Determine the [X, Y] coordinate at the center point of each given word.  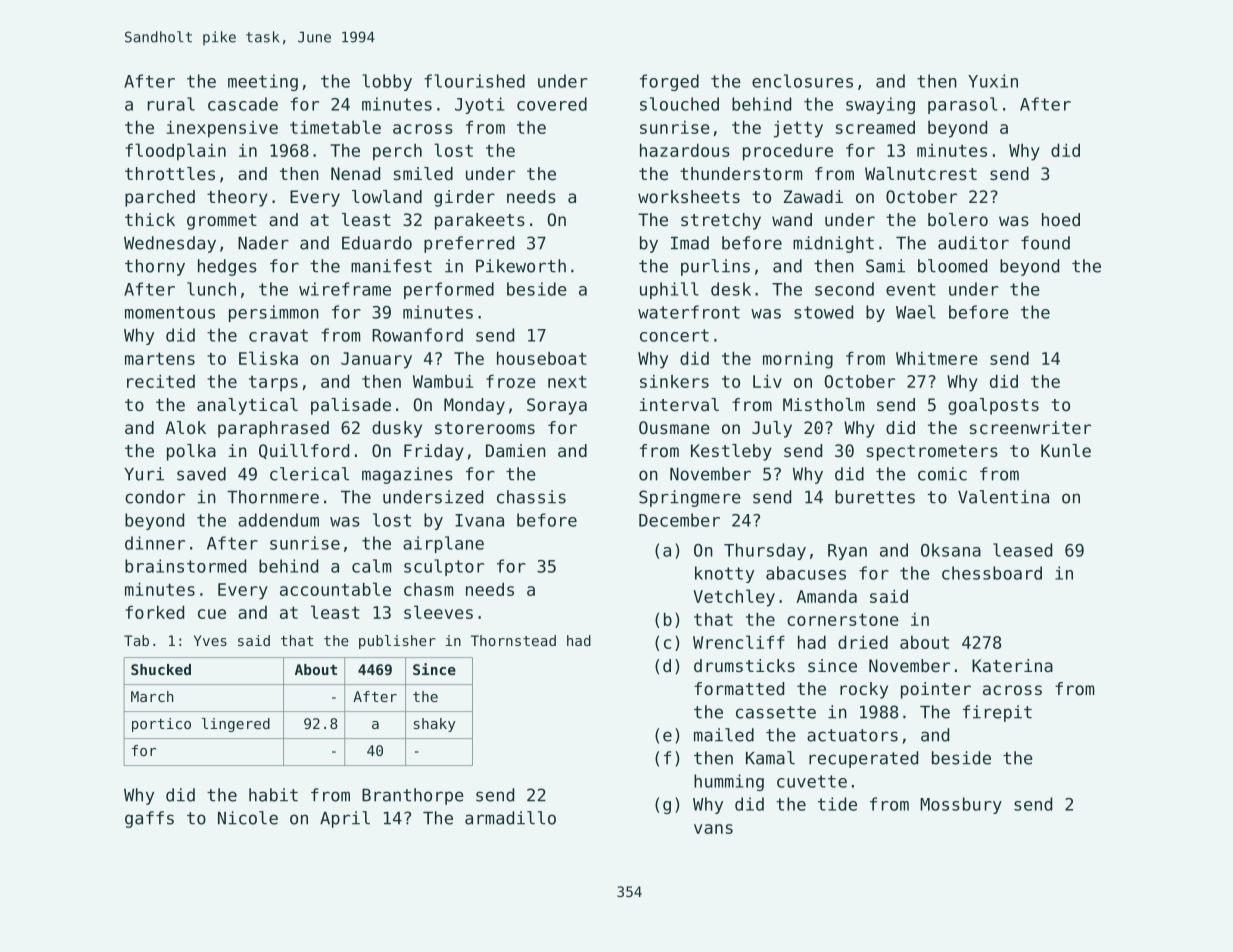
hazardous [685, 150]
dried [863, 642]
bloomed [952, 266]
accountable [335, 589]
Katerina [1012, 665]
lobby [387, 82]
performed [449, 290]
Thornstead [513, 640]
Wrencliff [739, 642]
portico [161, 725]
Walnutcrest [921, 173]
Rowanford [417, 335]
